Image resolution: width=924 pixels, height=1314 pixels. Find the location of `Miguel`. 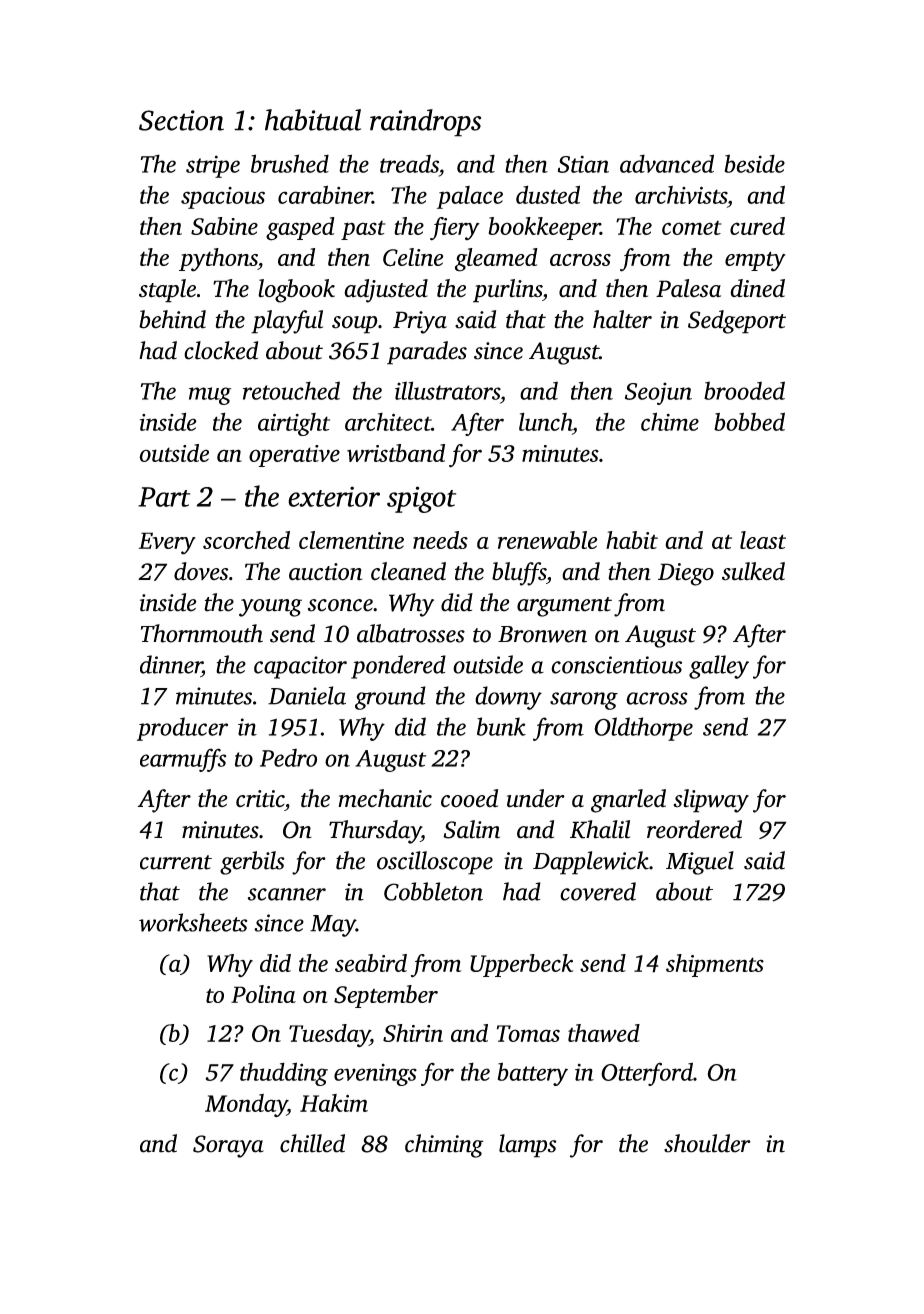

Miguel is located at coordinates (700, 863).
